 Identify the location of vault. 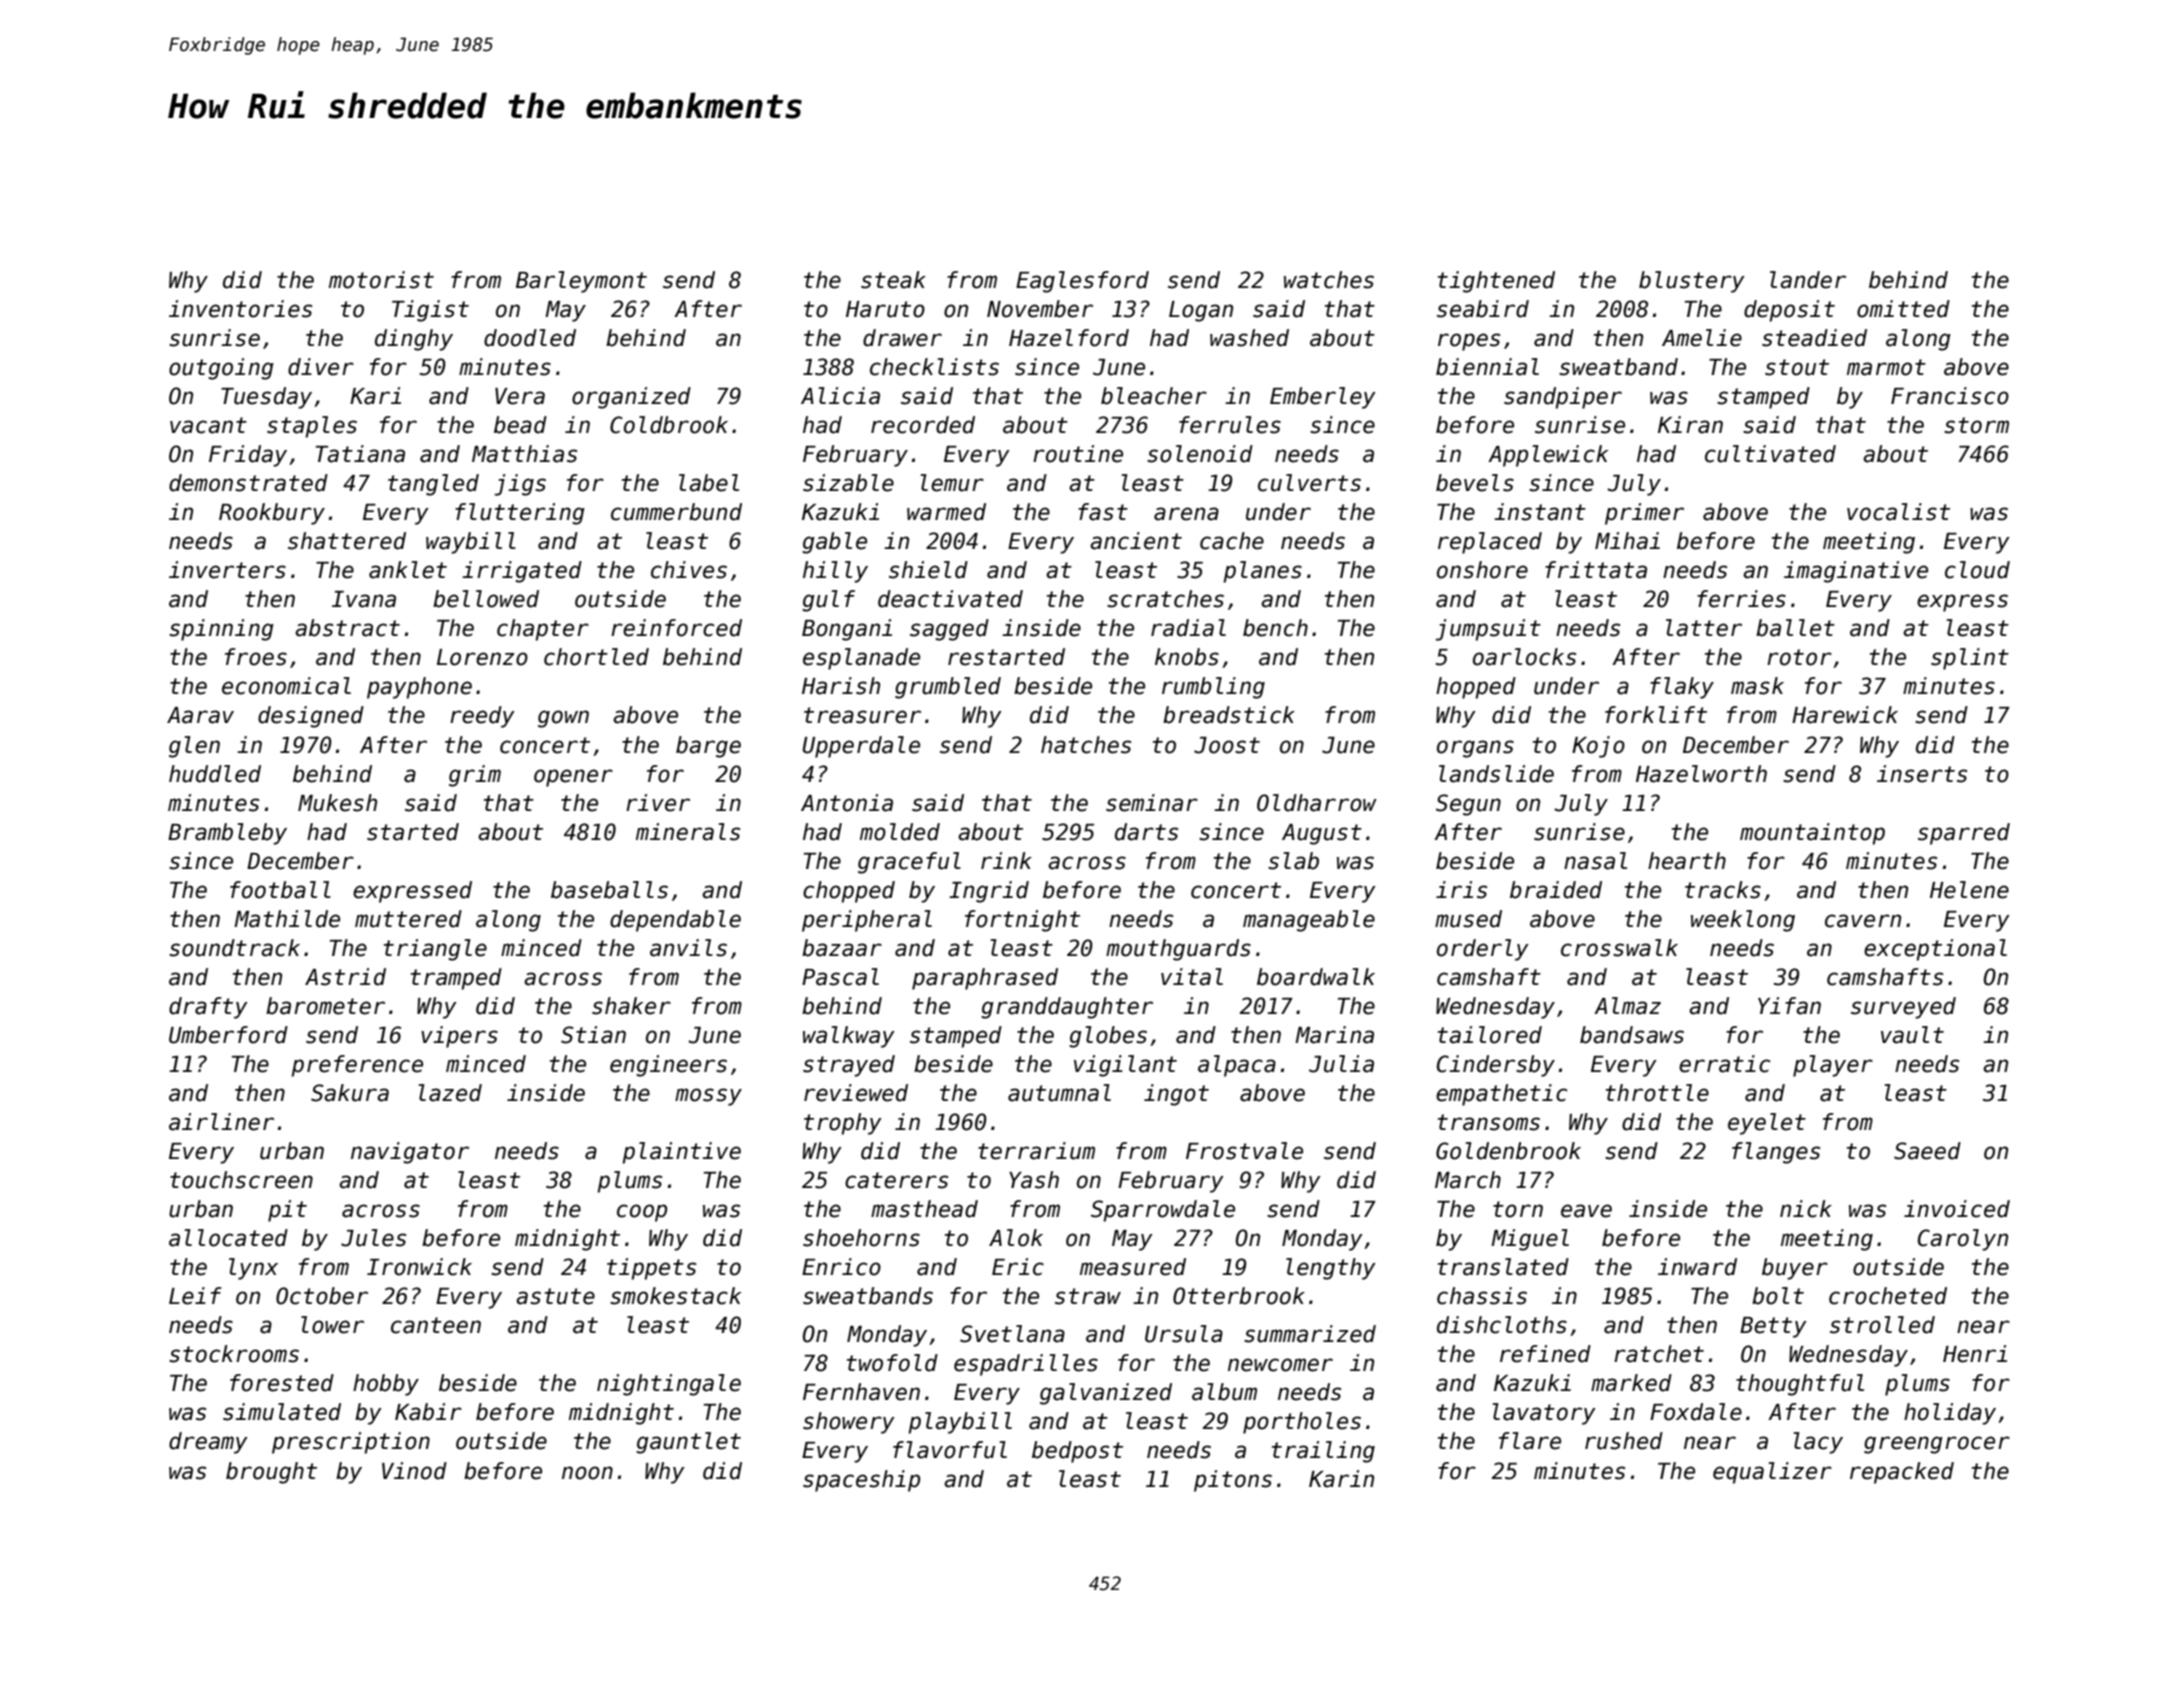
(1912, 1035).
